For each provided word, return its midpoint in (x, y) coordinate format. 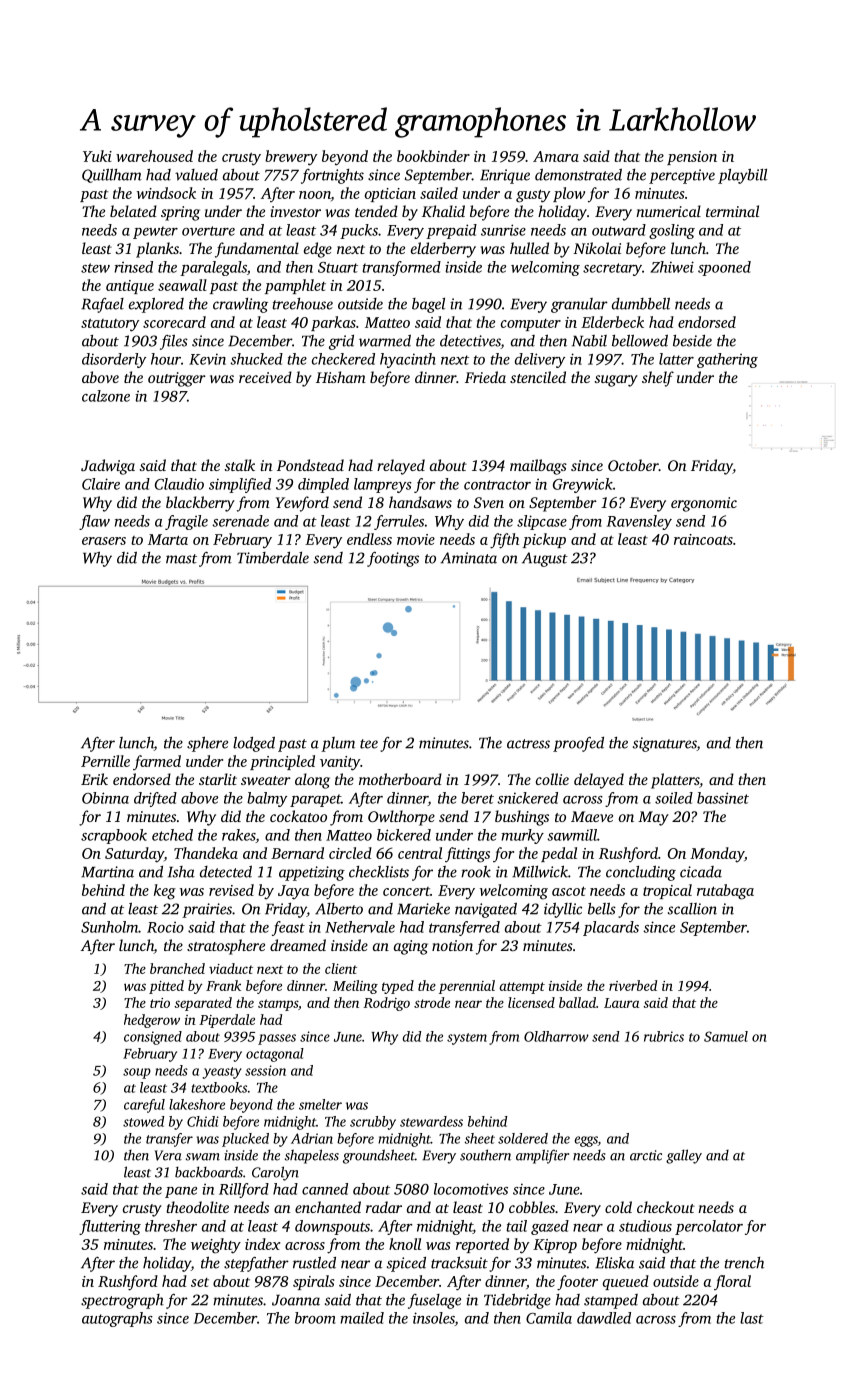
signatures (665, 744)
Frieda (485, 377)
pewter (155, 232)
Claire (101, 484)
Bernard (297, 853)
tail (516, 1226)
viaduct (231, 968)
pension (692, 158)
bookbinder (433, 156)
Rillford (244, 1190)
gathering (727, 360)
